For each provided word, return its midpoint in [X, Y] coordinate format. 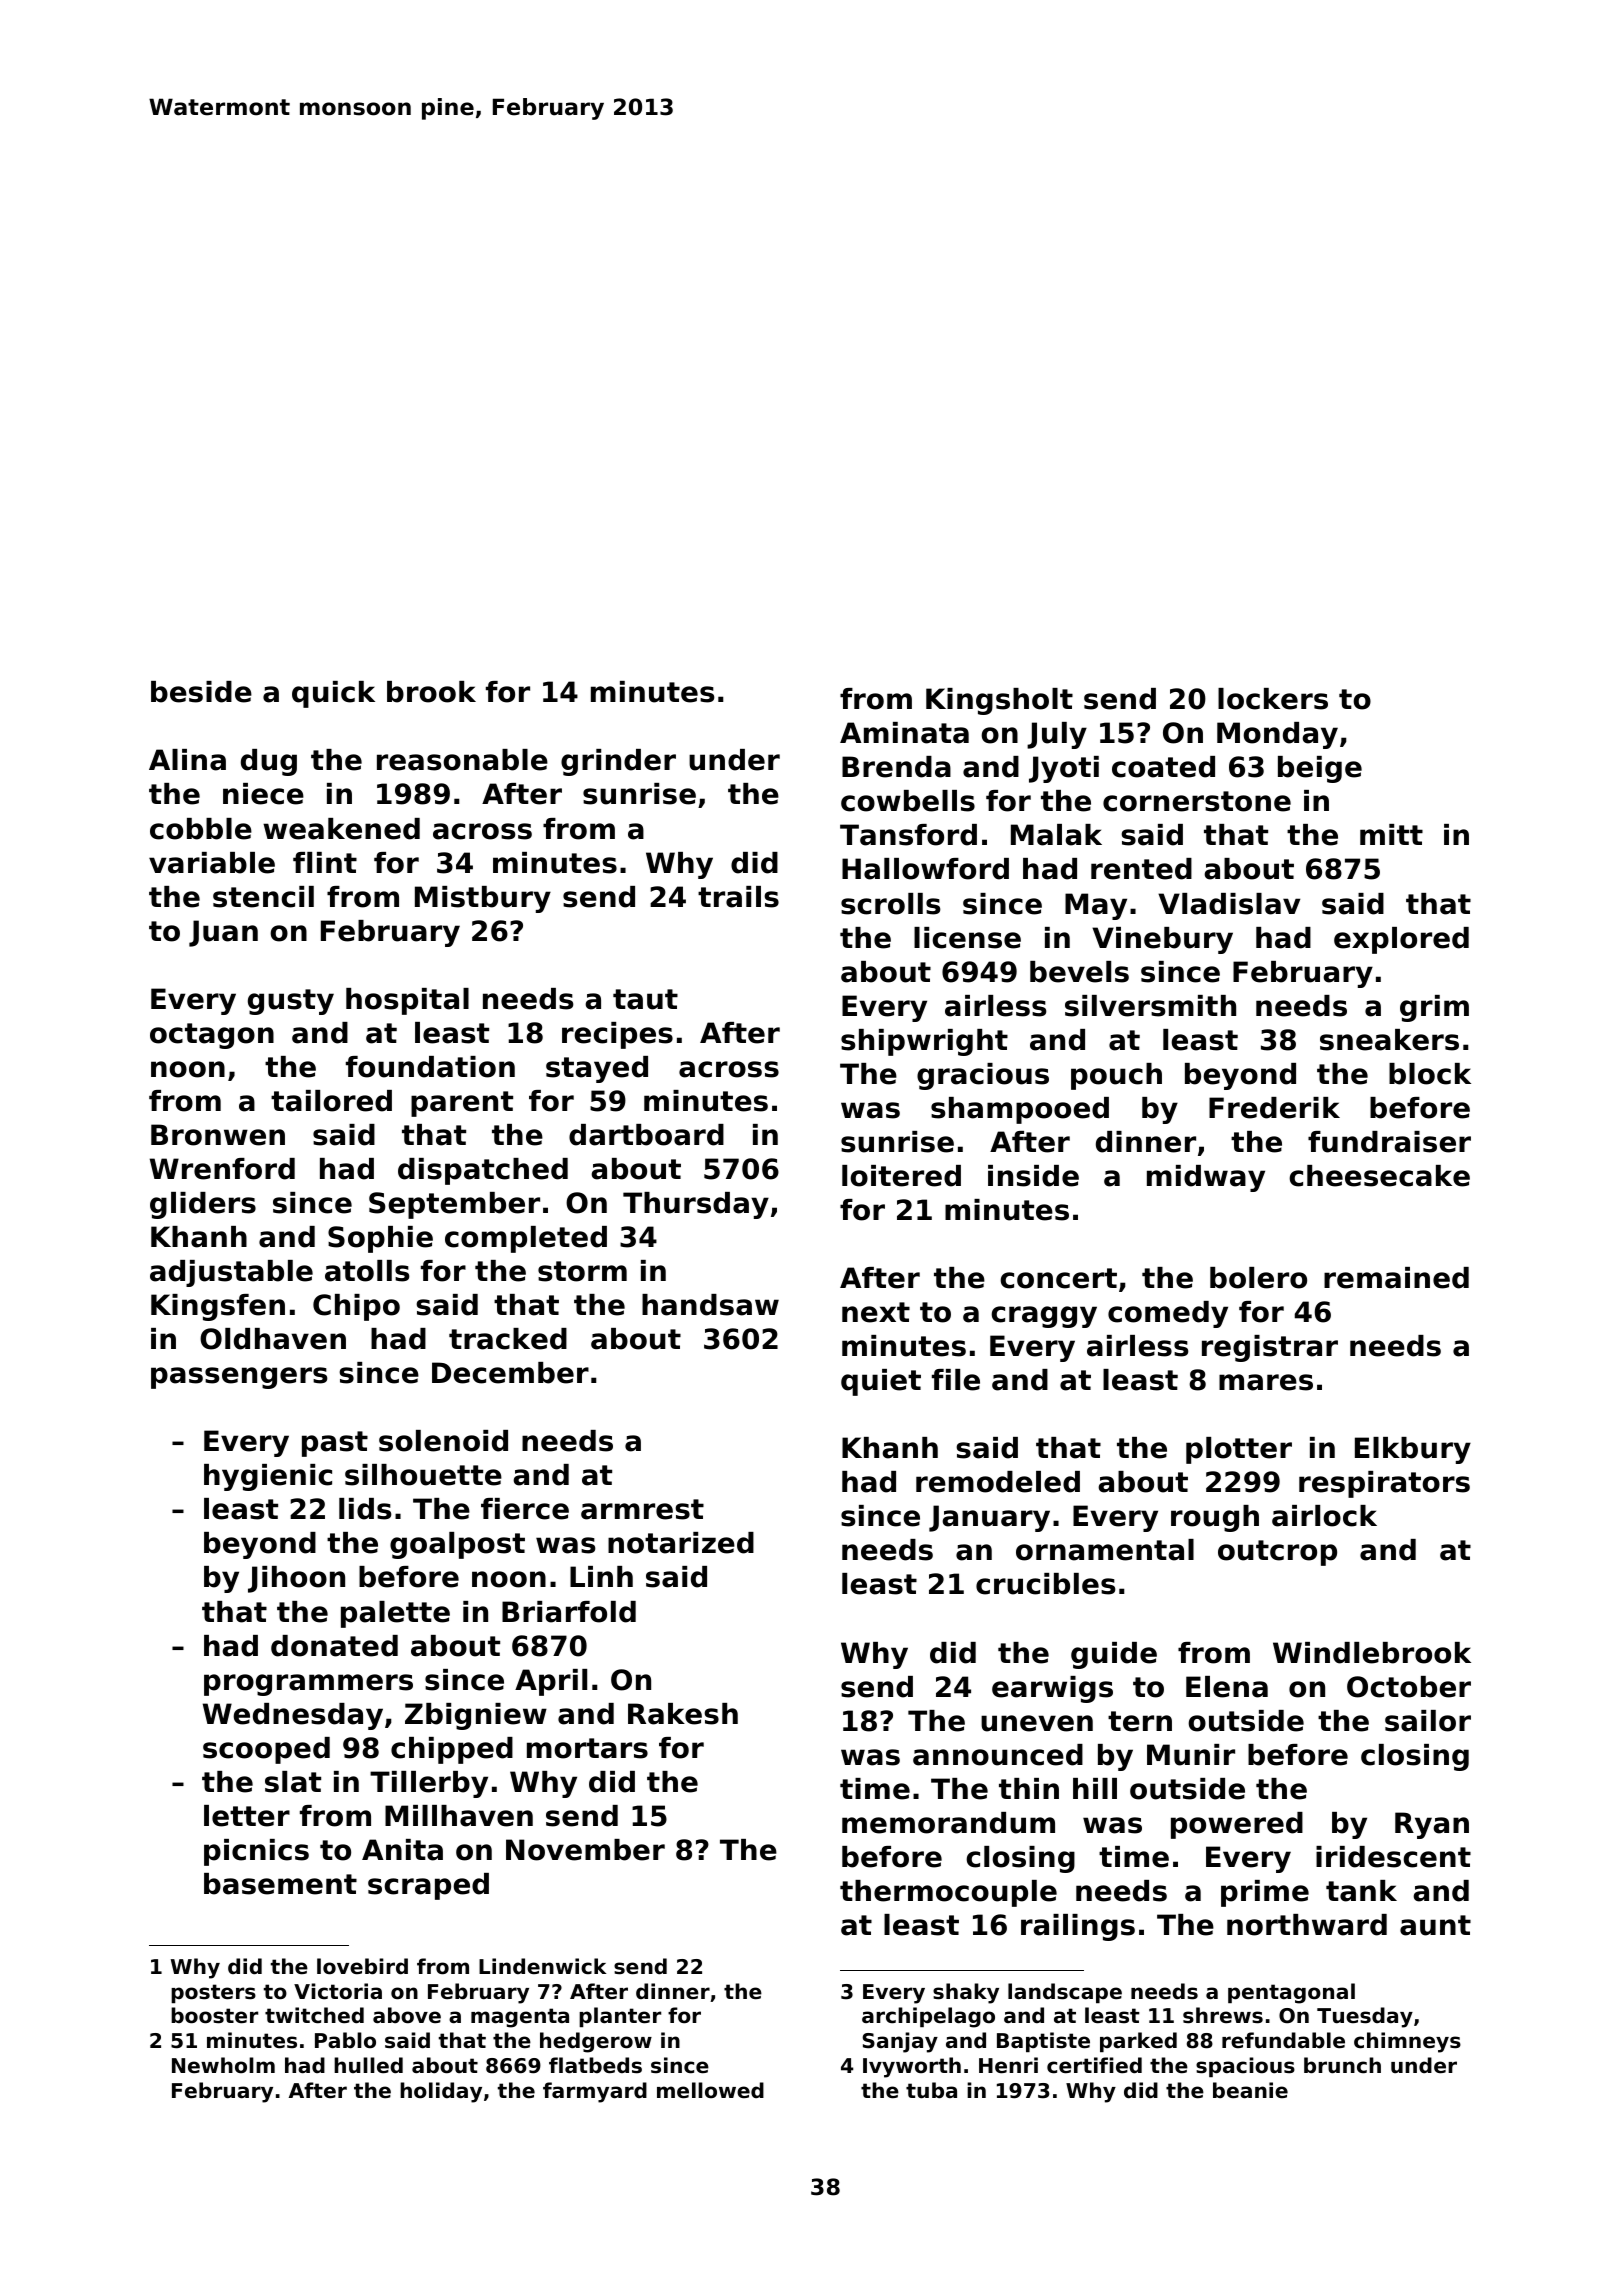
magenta [520, 2018]
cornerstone [1197, 801]
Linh [601, 1576]
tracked [508, 1339]
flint [325, 862]
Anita [402, 1850]
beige [1320, 769]
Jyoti [1064, 769]
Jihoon [296, 1579]
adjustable [231, 1273]
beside [201, 692]
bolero [1258, 1278]
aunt [1435, 1925]
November [585, 1850]
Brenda [896, 767]
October [1409, 1687]
